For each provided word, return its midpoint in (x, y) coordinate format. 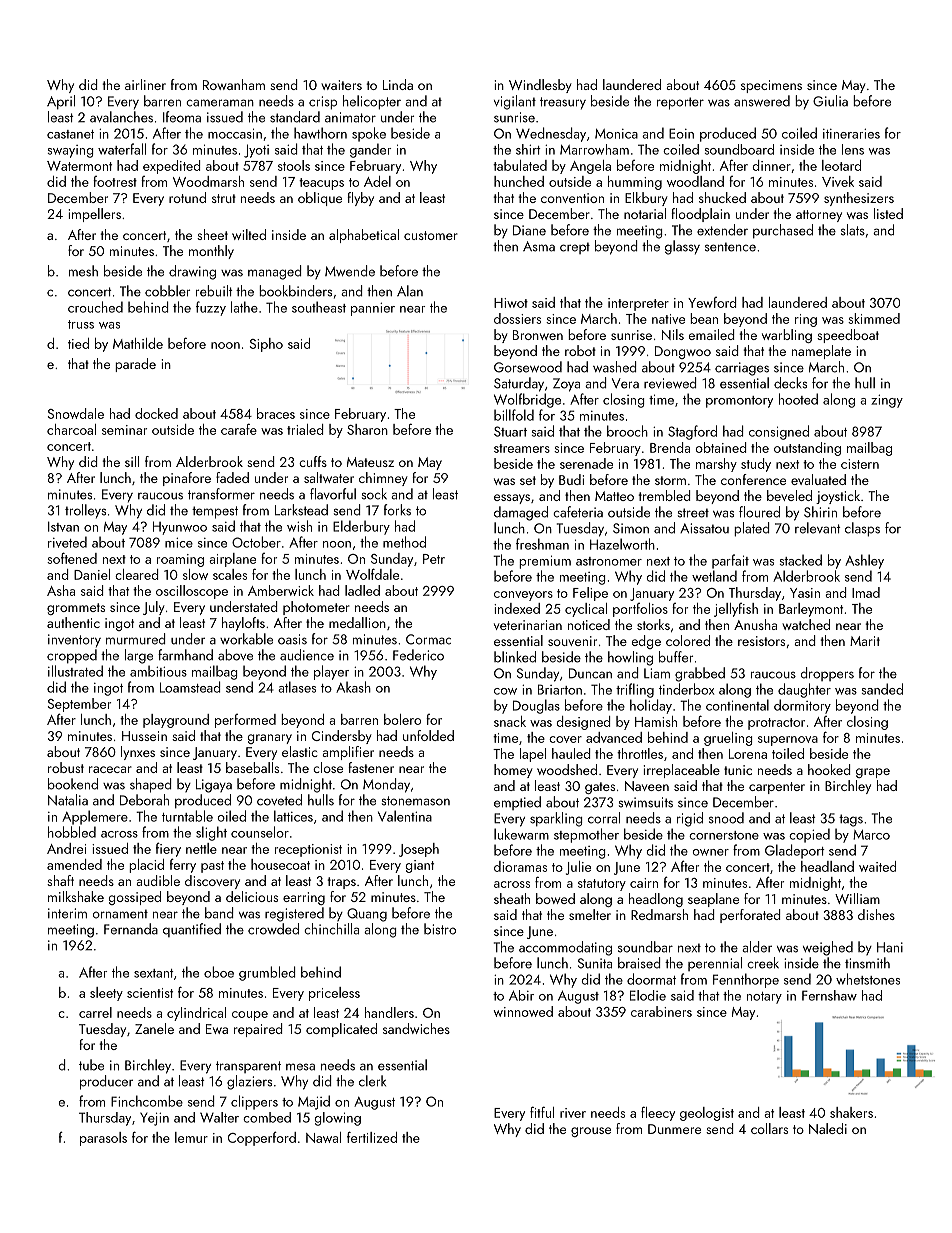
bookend (73, 784)
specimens (771, 86)
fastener (371, 767)
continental (737, 705)
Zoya (566, 385)
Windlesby (540, 86)
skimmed (874, 318)
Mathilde (138, 343)
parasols (103, 1139)
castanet (70, 134)
